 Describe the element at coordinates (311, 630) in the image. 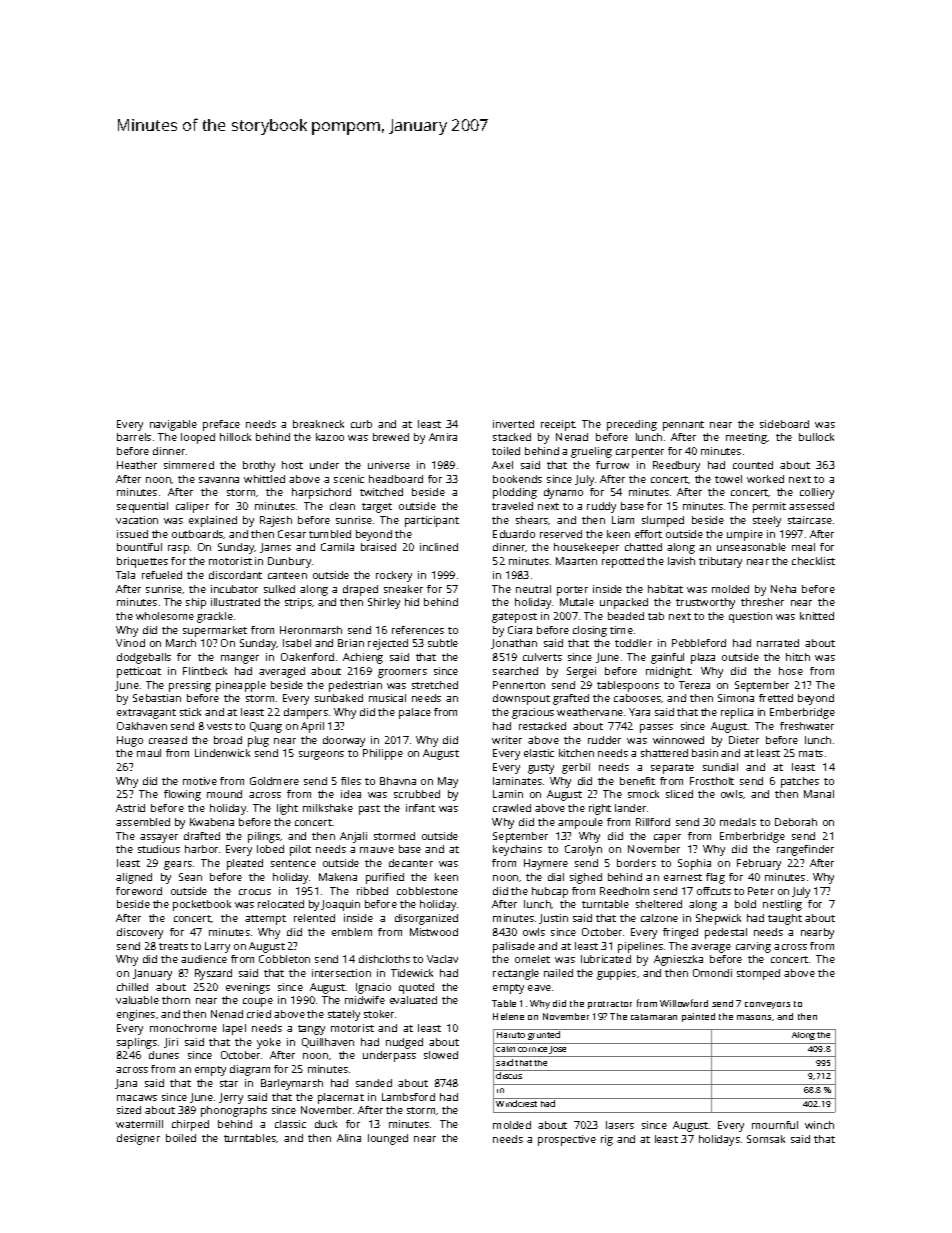

I see `Heronmarsh` at that location.
